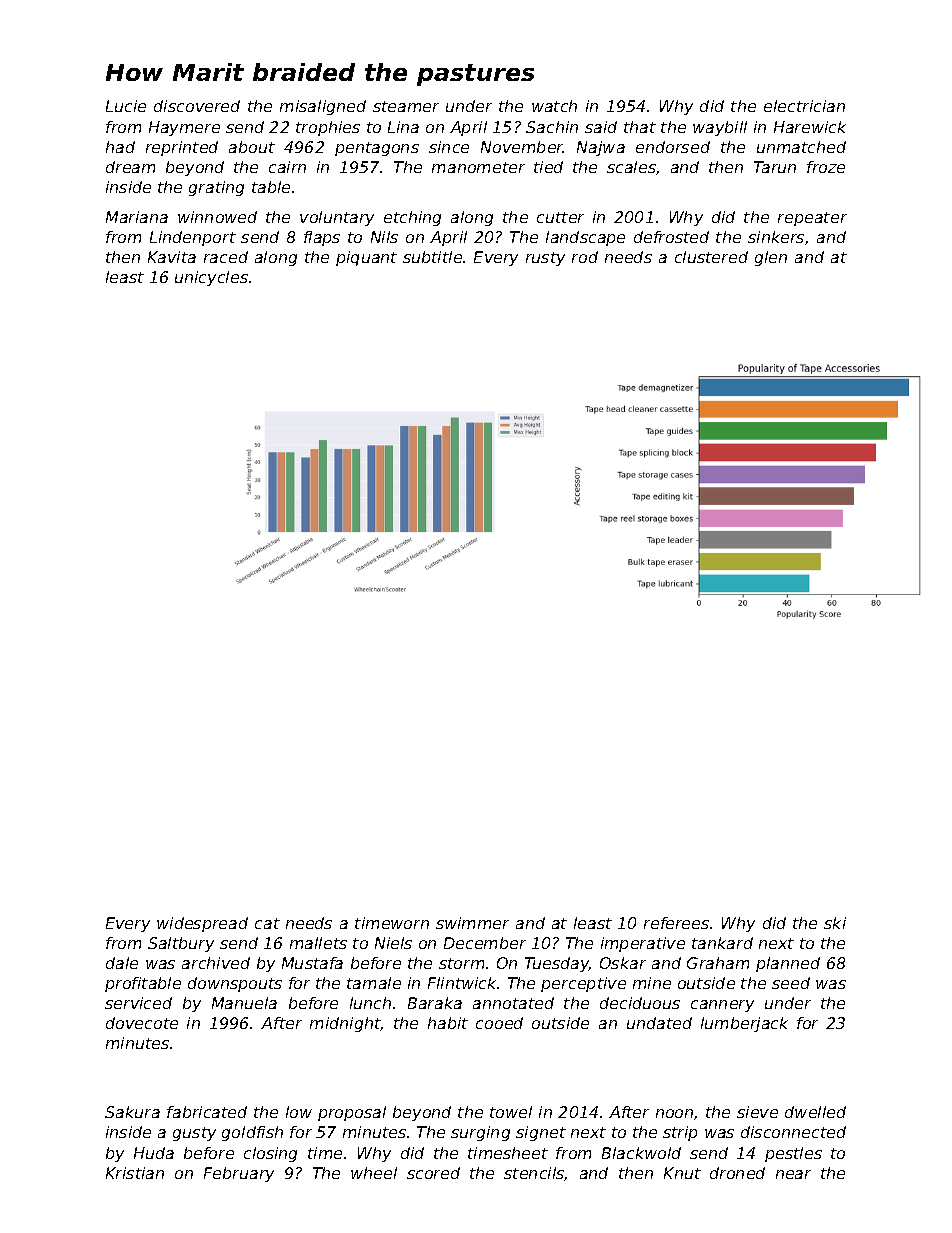 The image size is (952, 1233). I want to click on glen, so click(771, 258).
